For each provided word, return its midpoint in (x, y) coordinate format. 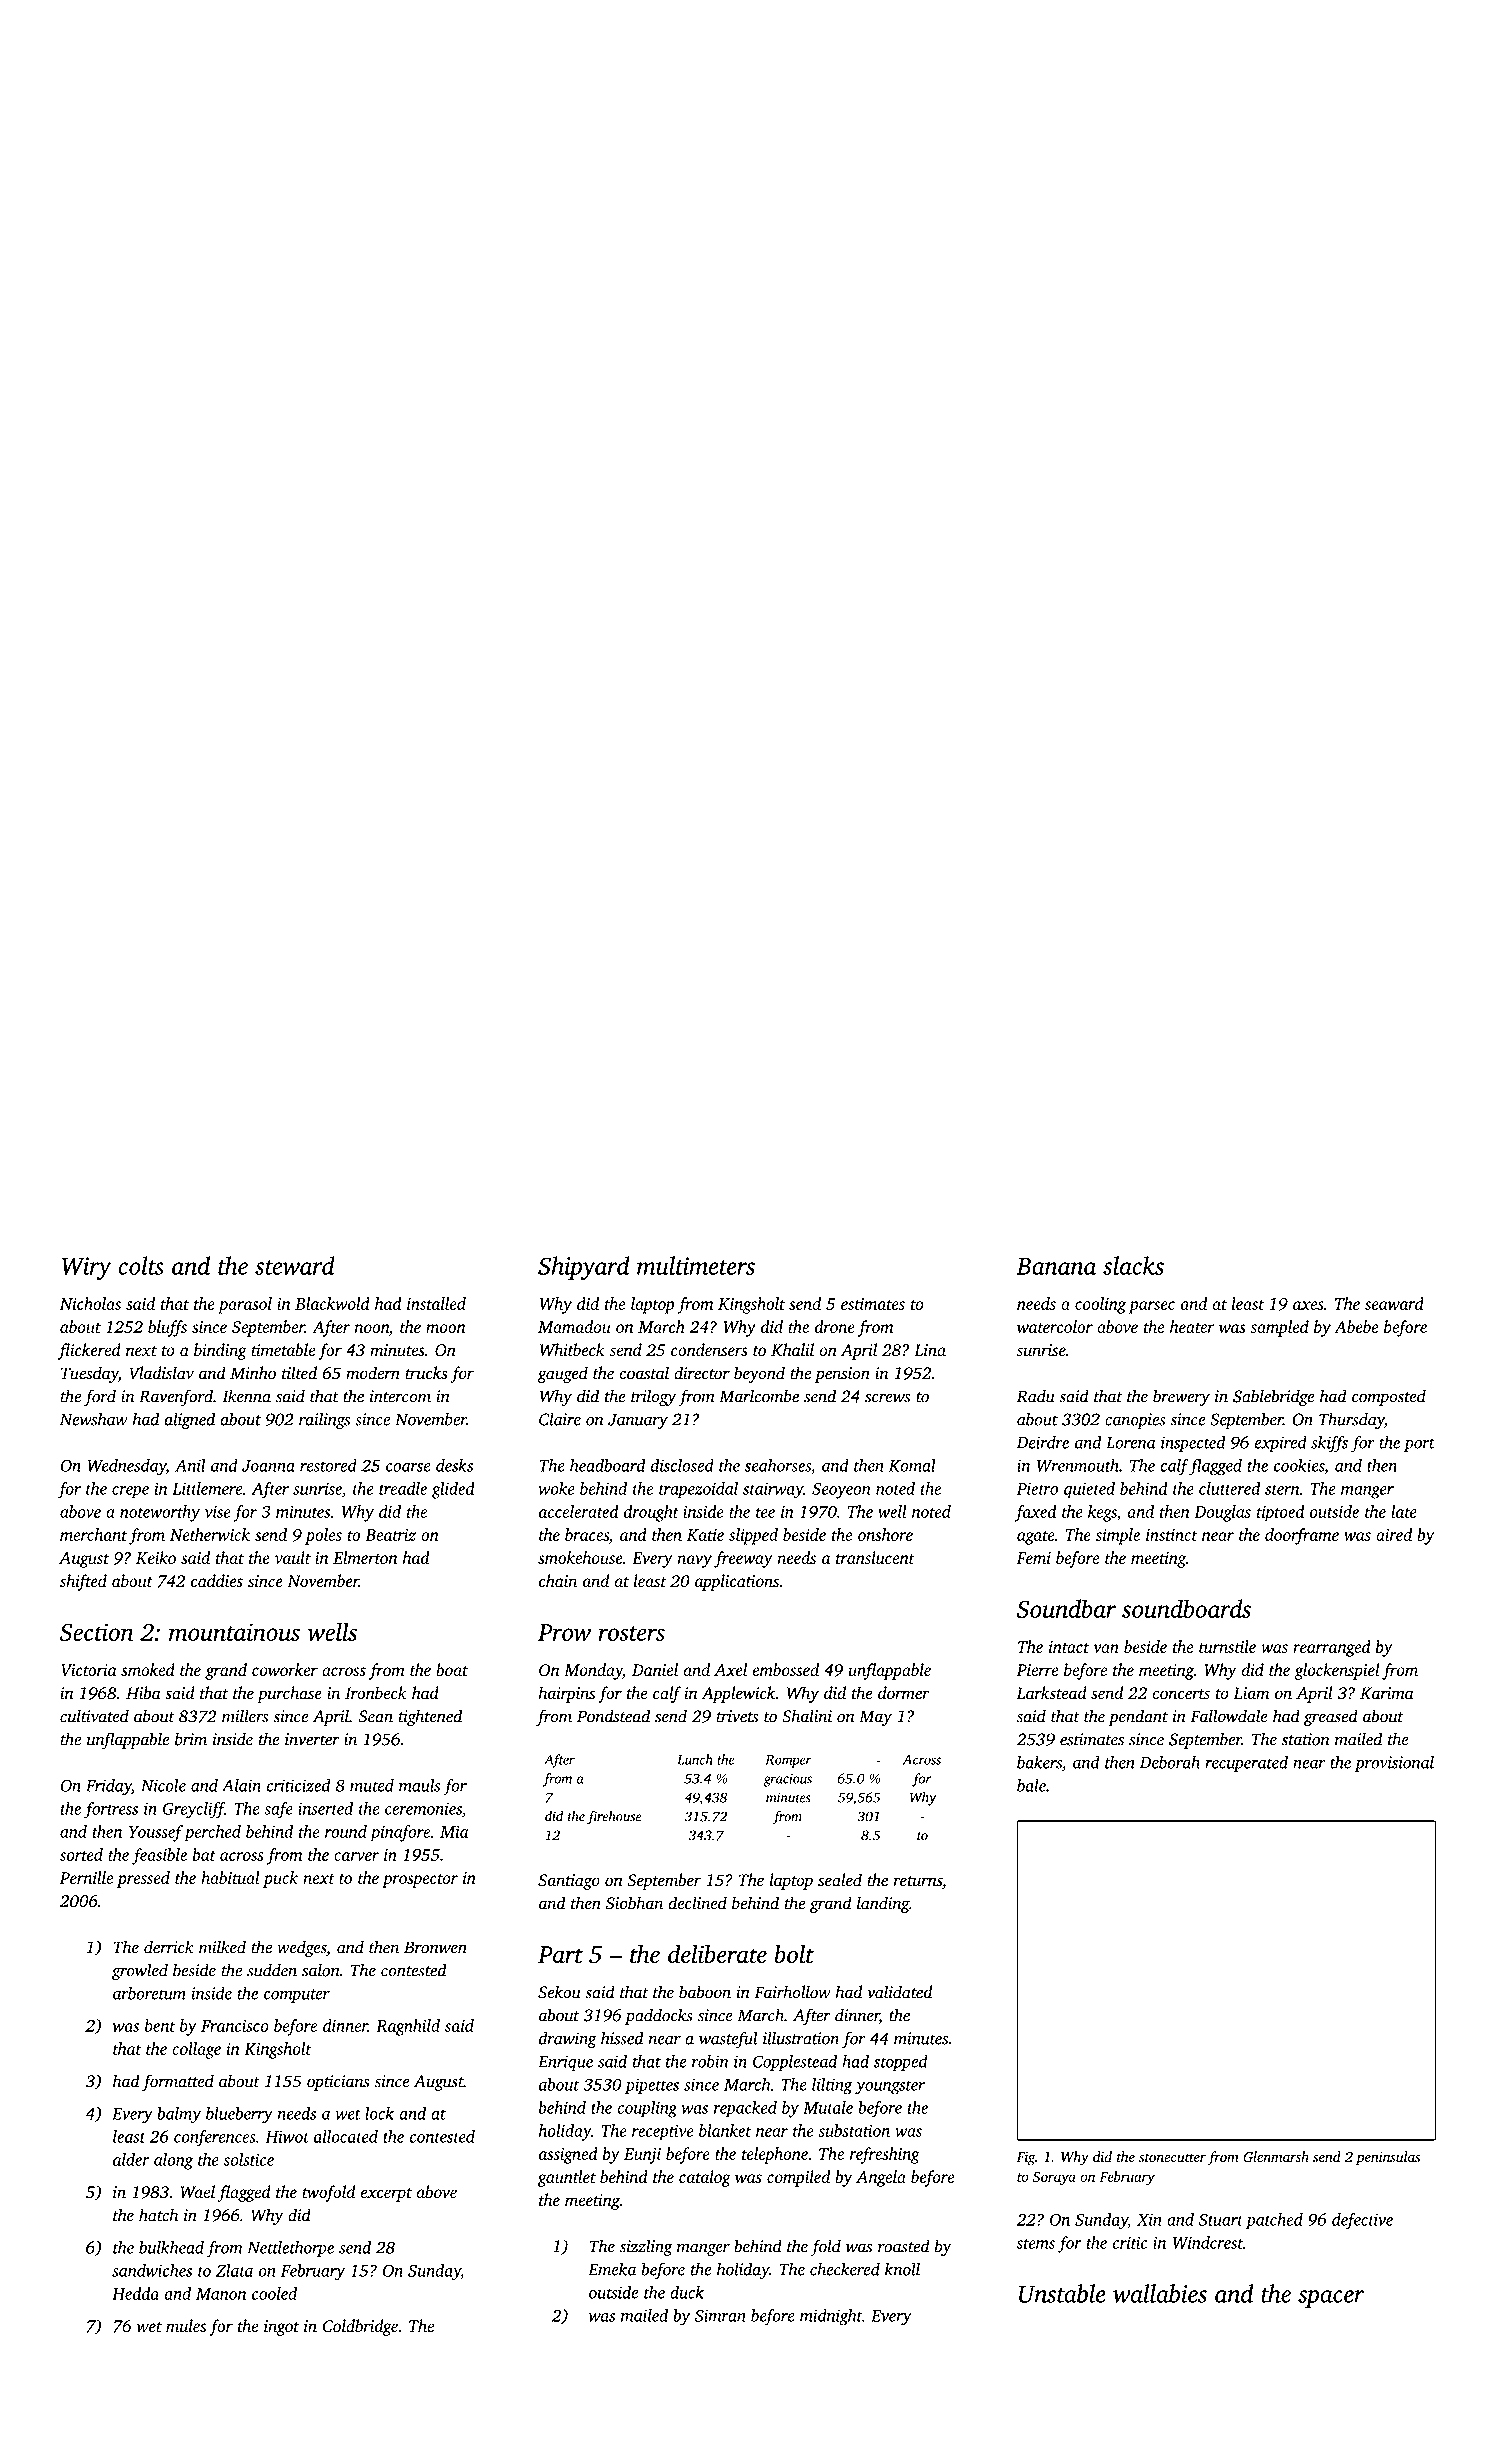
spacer (1331, 2299)
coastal (644, 1373)
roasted (904, 2246)
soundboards (1186, 1608)
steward (295, 1265)
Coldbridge (360, 2327)
